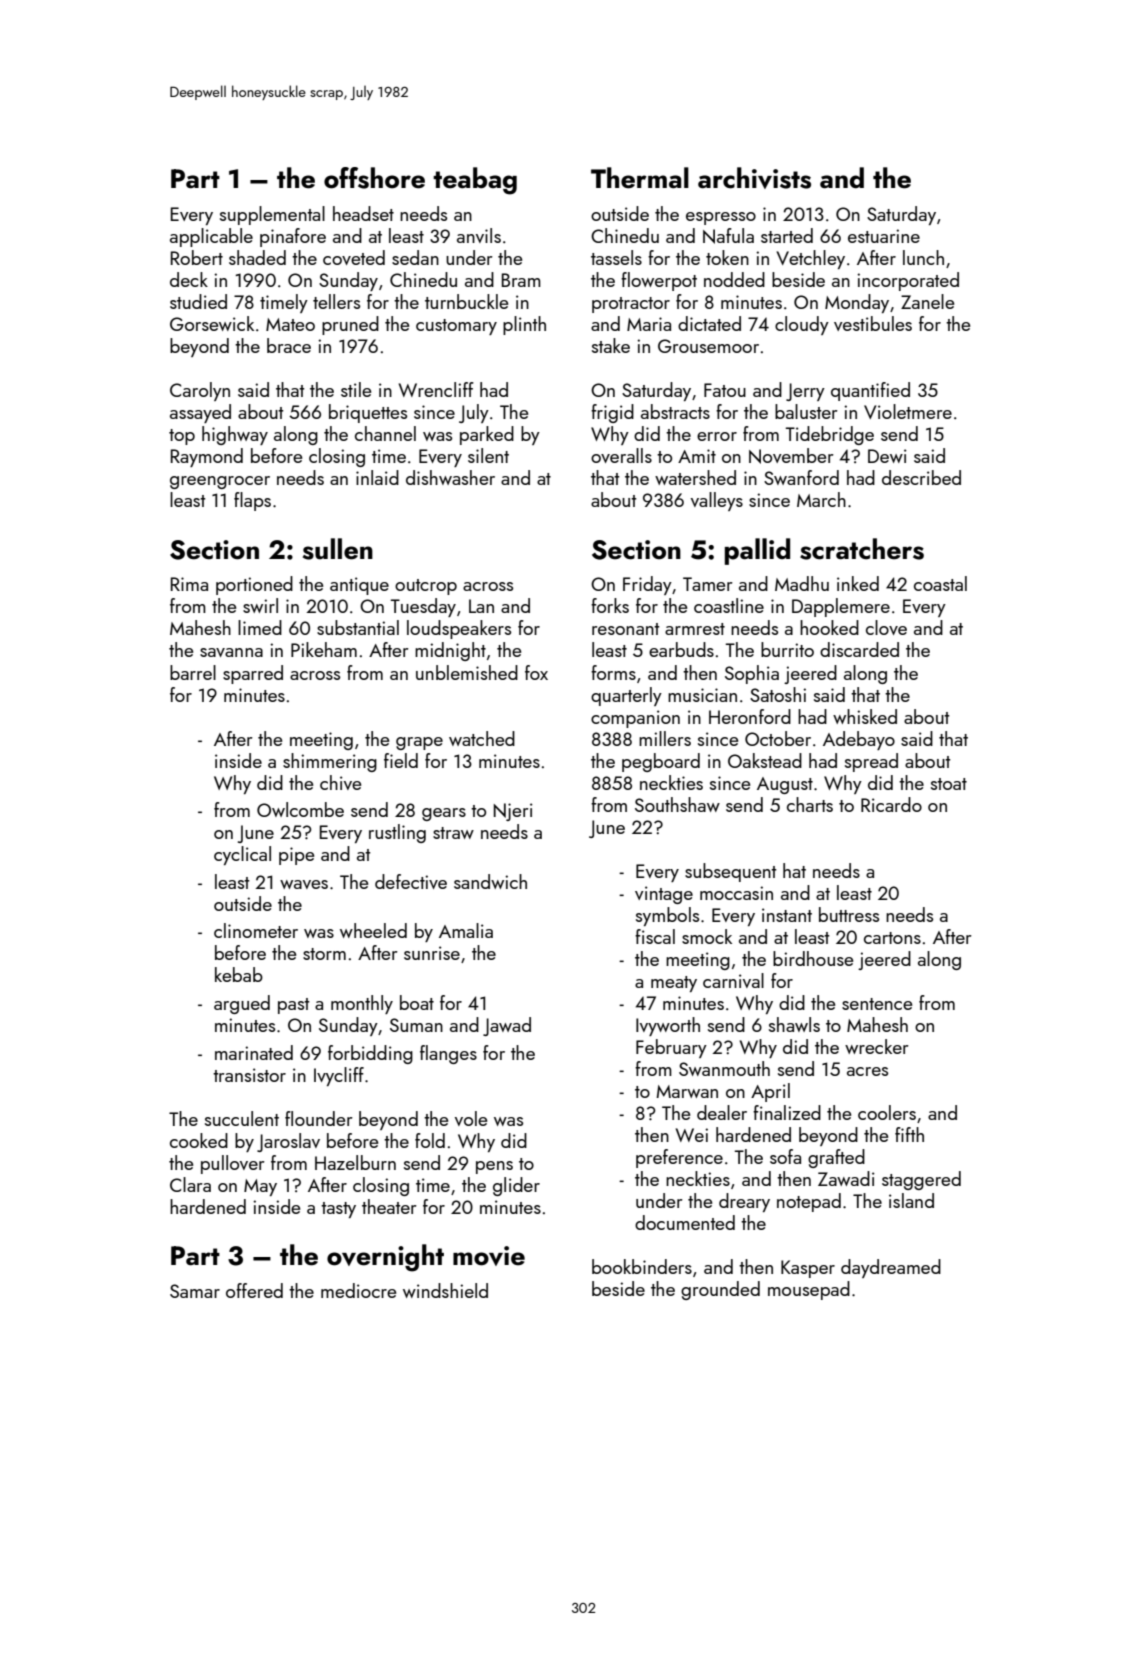 This image has height=1655, width=1142. What do you see at coordinates (475, 181) in the image?
I see `teabag` at bounding box center [475, 181].
